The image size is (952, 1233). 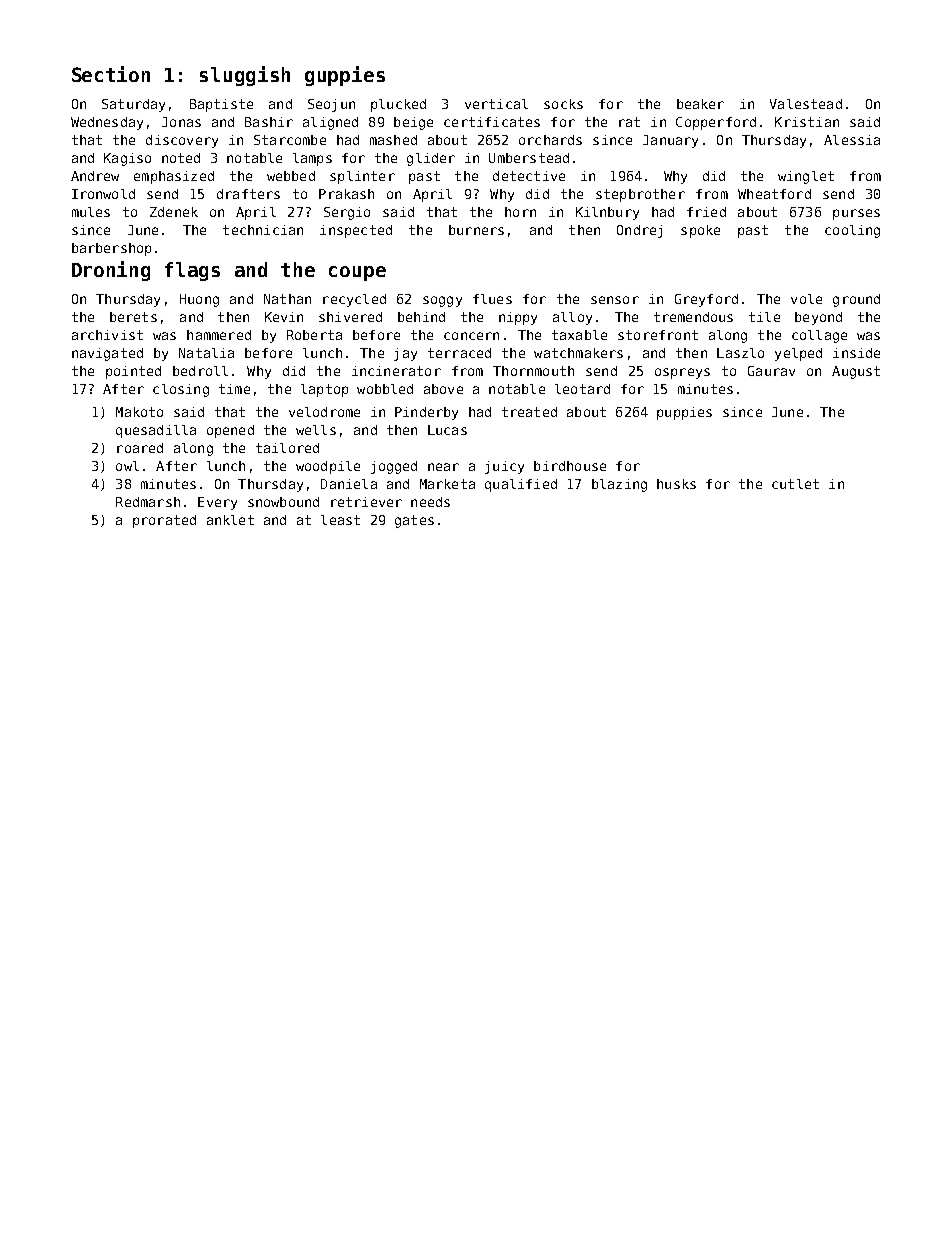 I want to click on August, so click(x=856, y=372).
